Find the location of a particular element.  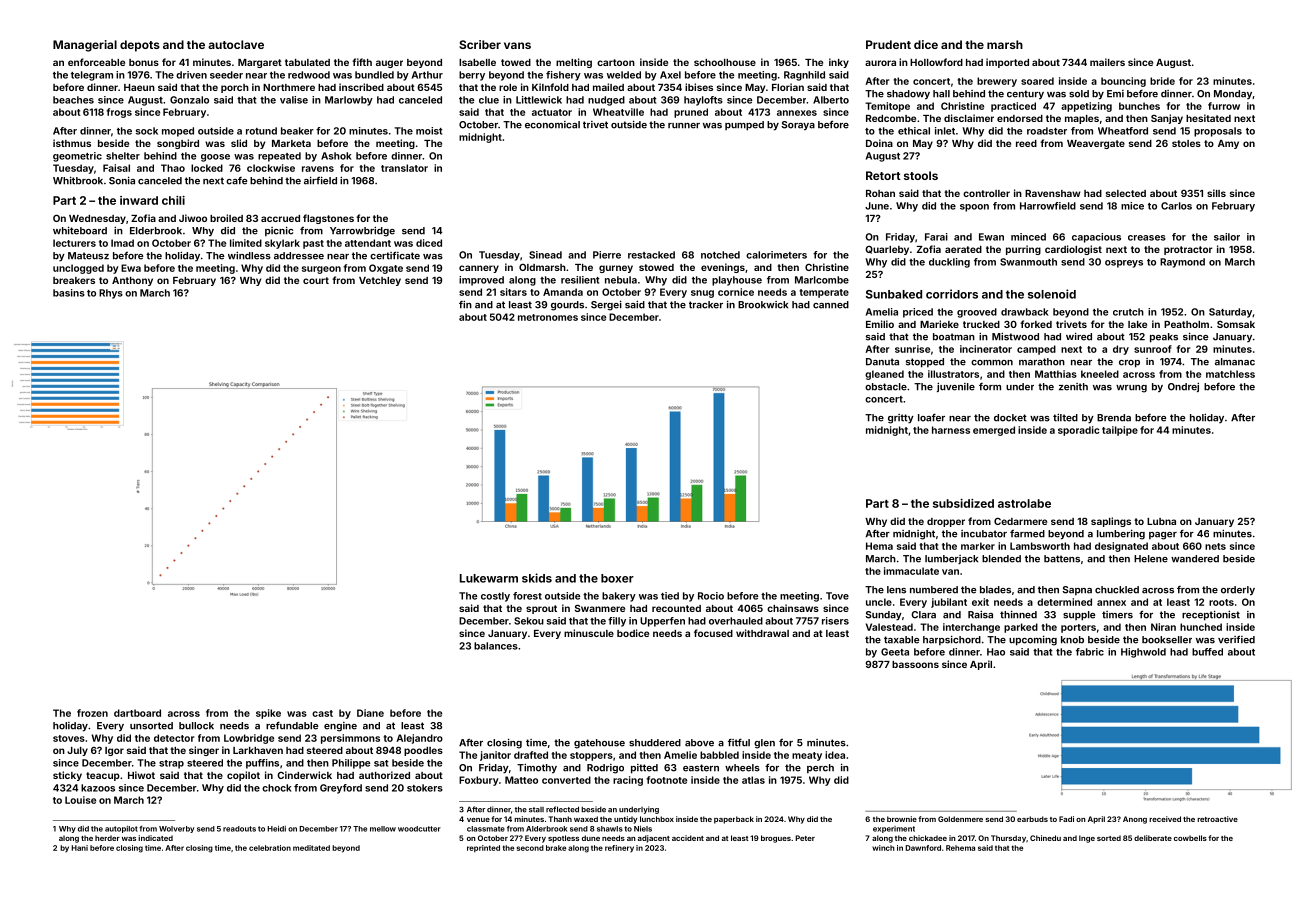

Prudent is located at coordinates (888, 44).
